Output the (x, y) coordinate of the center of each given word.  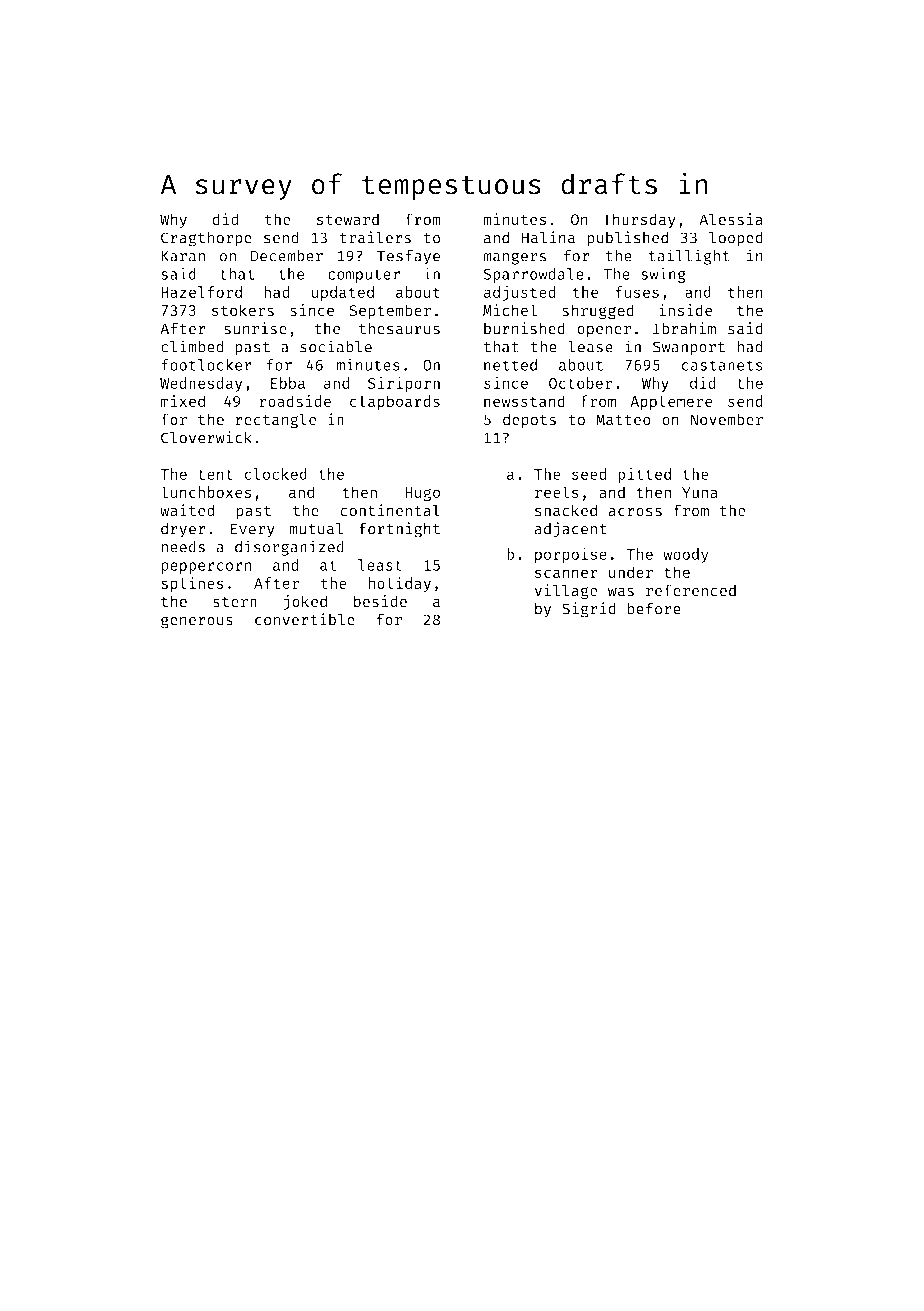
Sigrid (589, 610)
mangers (514, 258)
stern (235, 602)
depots (529, 421)
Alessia (731, 219)
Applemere (671, 402)
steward (348, 219)
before (654, 608)
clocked (275, 474)
